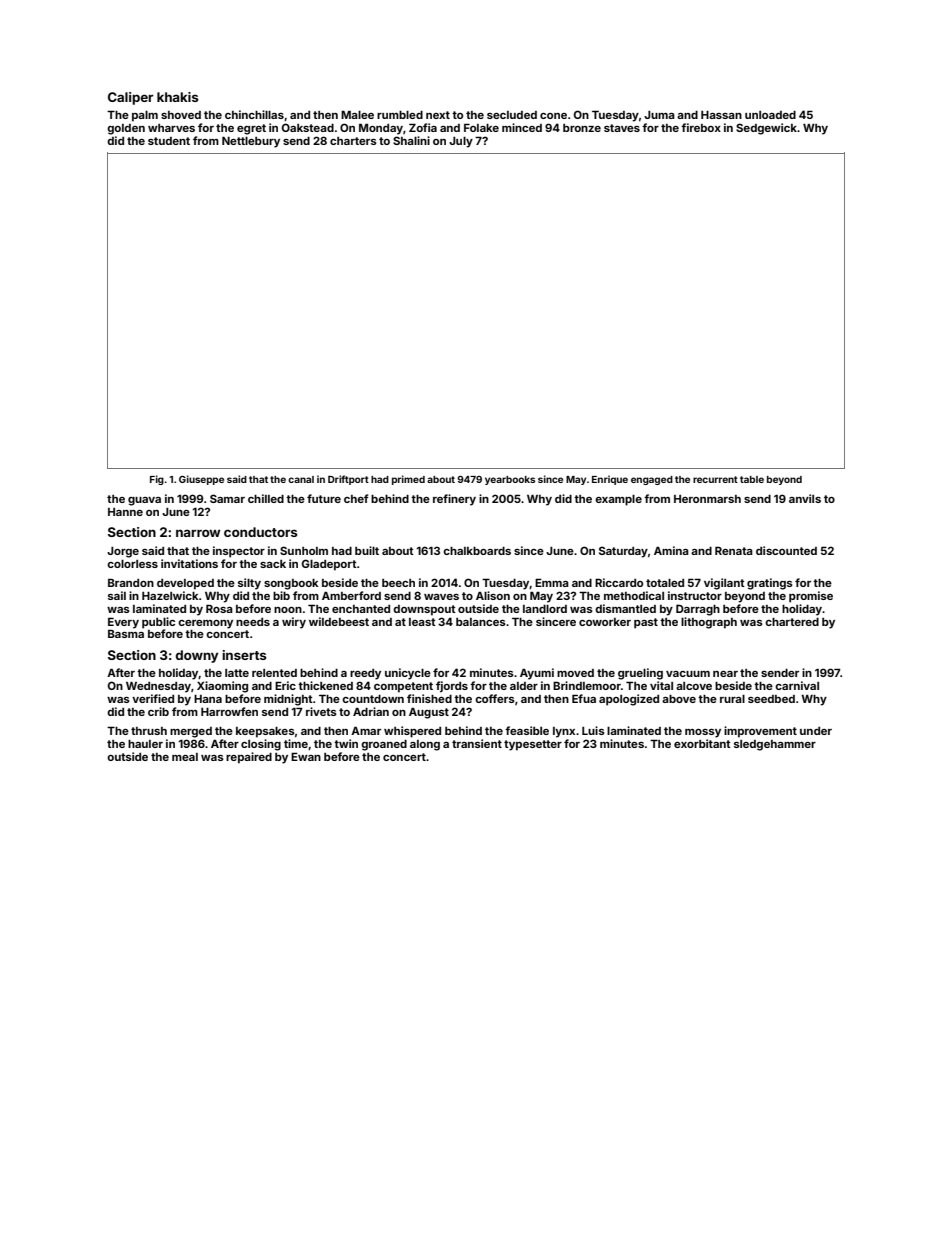 The image size is (952, 1233). I want to click on developed, so click(185, 584).
